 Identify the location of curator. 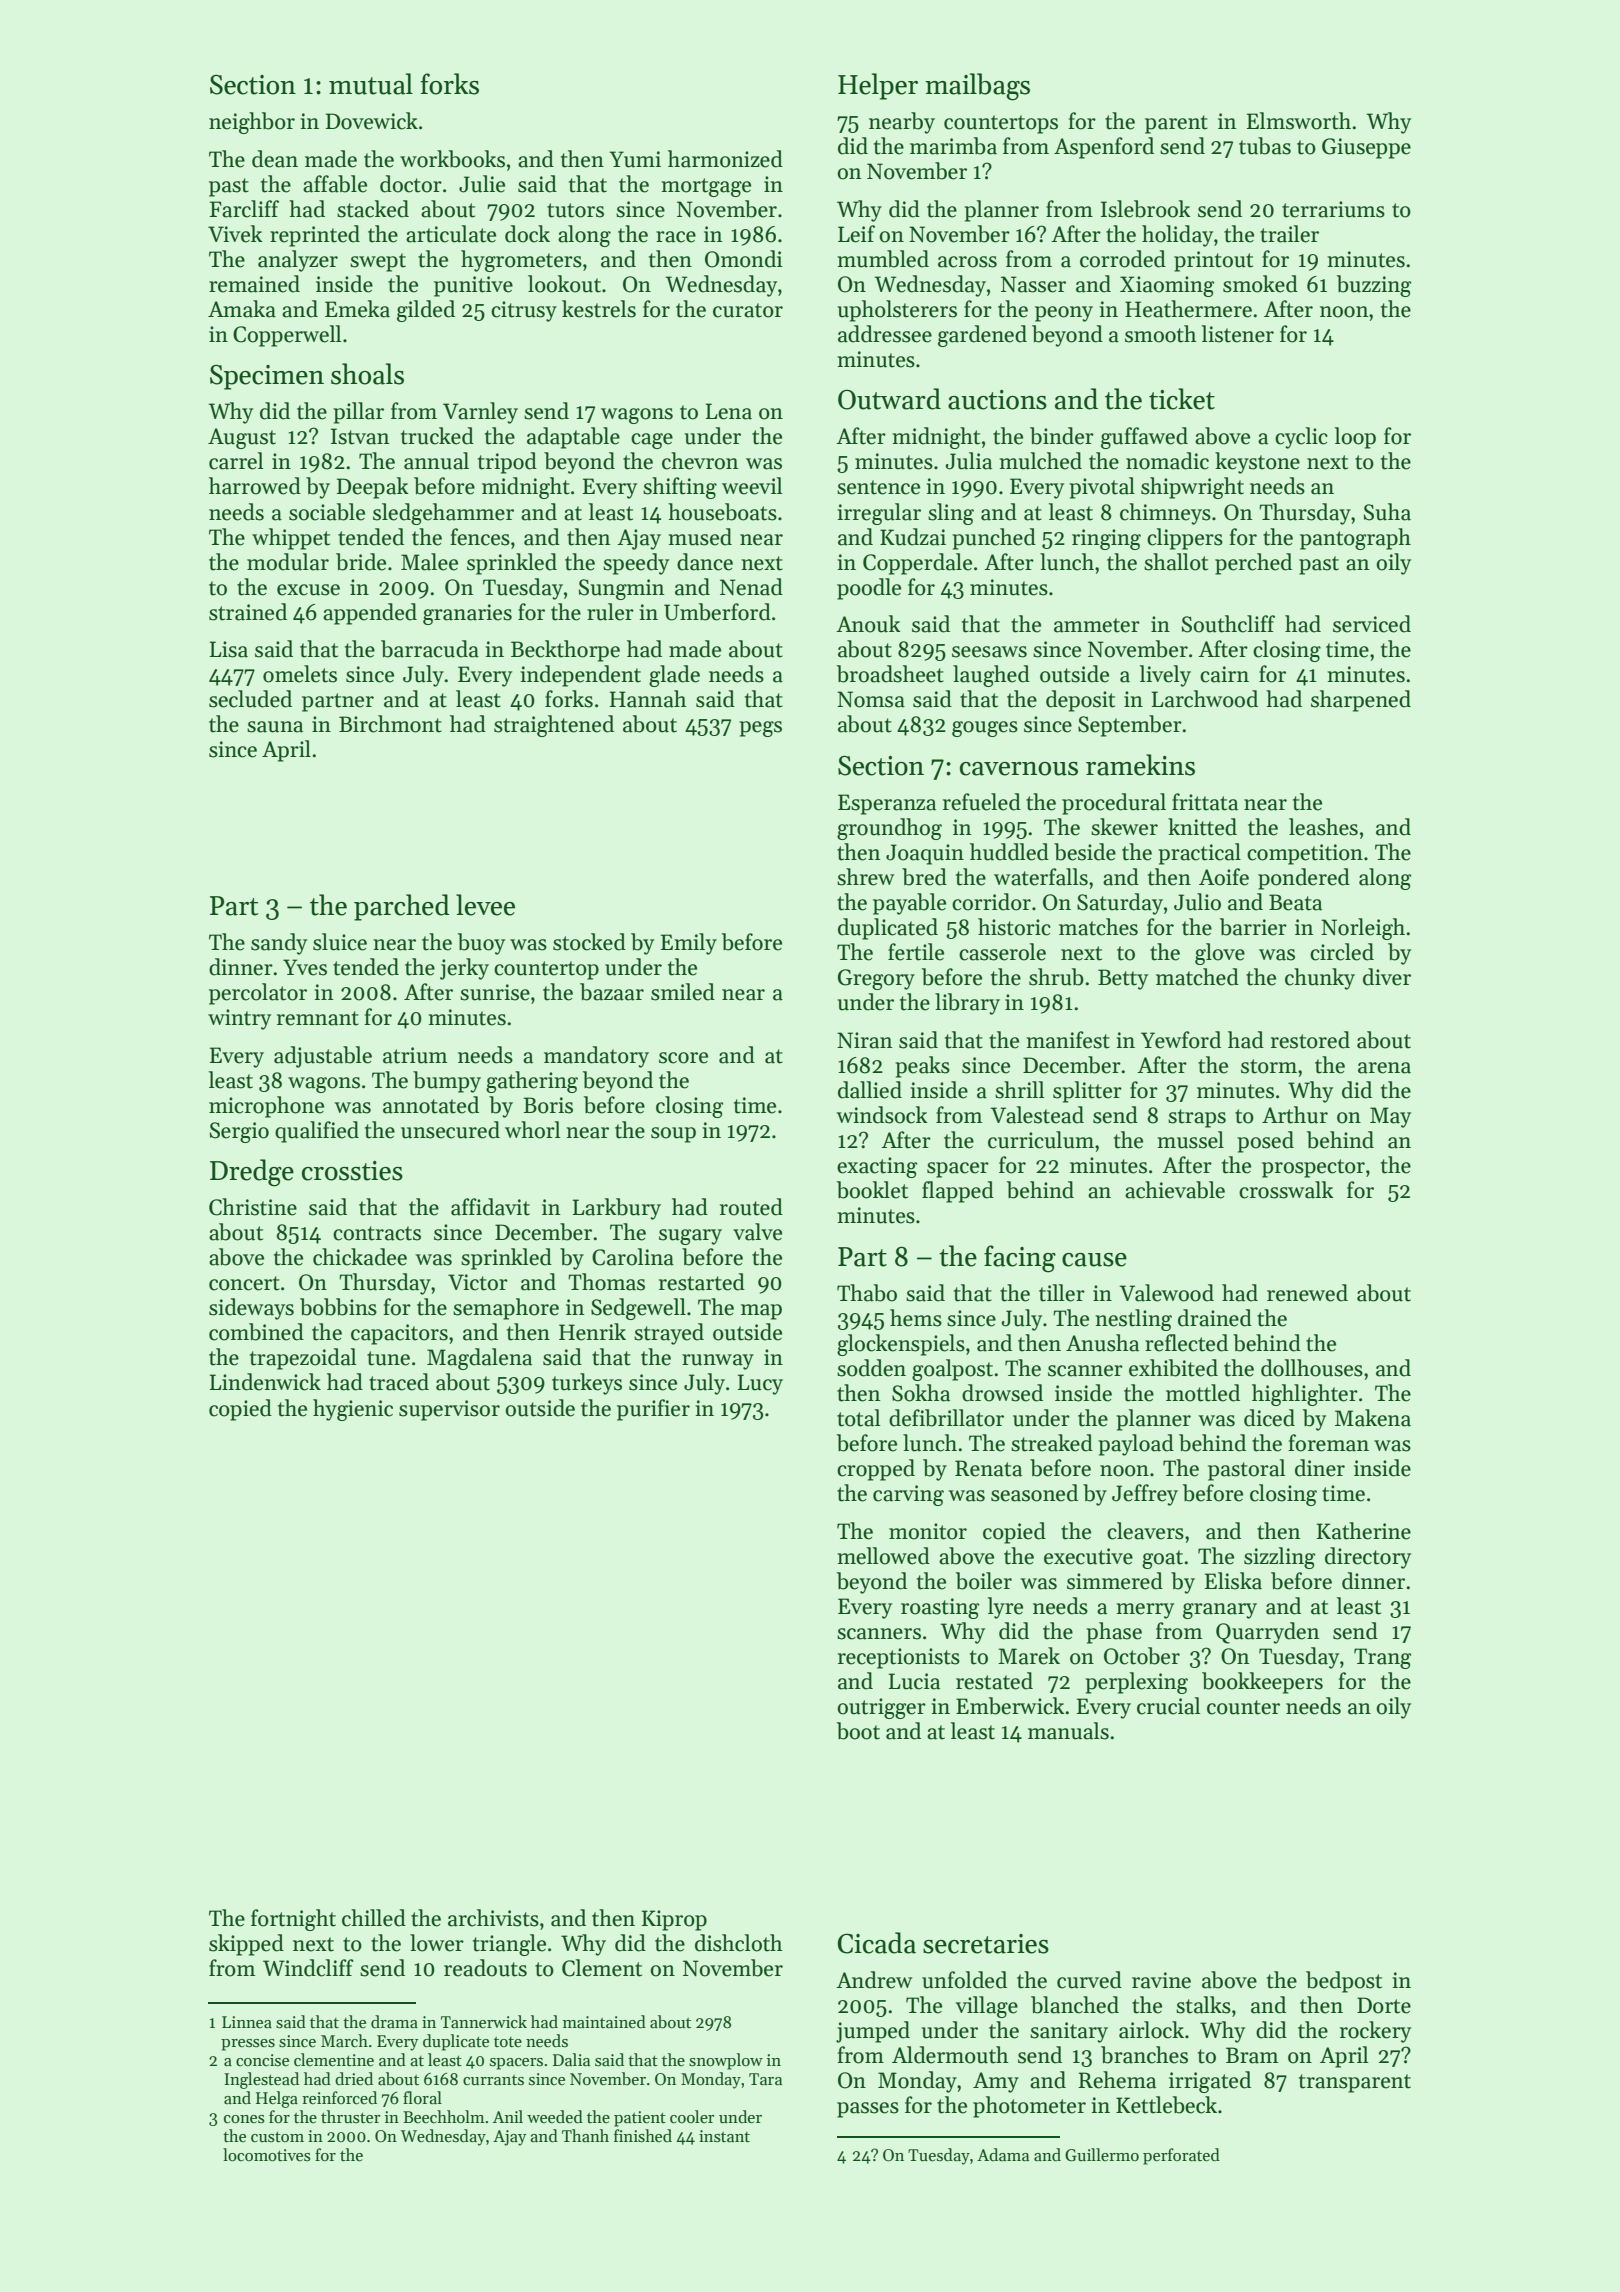
(748, 310).
